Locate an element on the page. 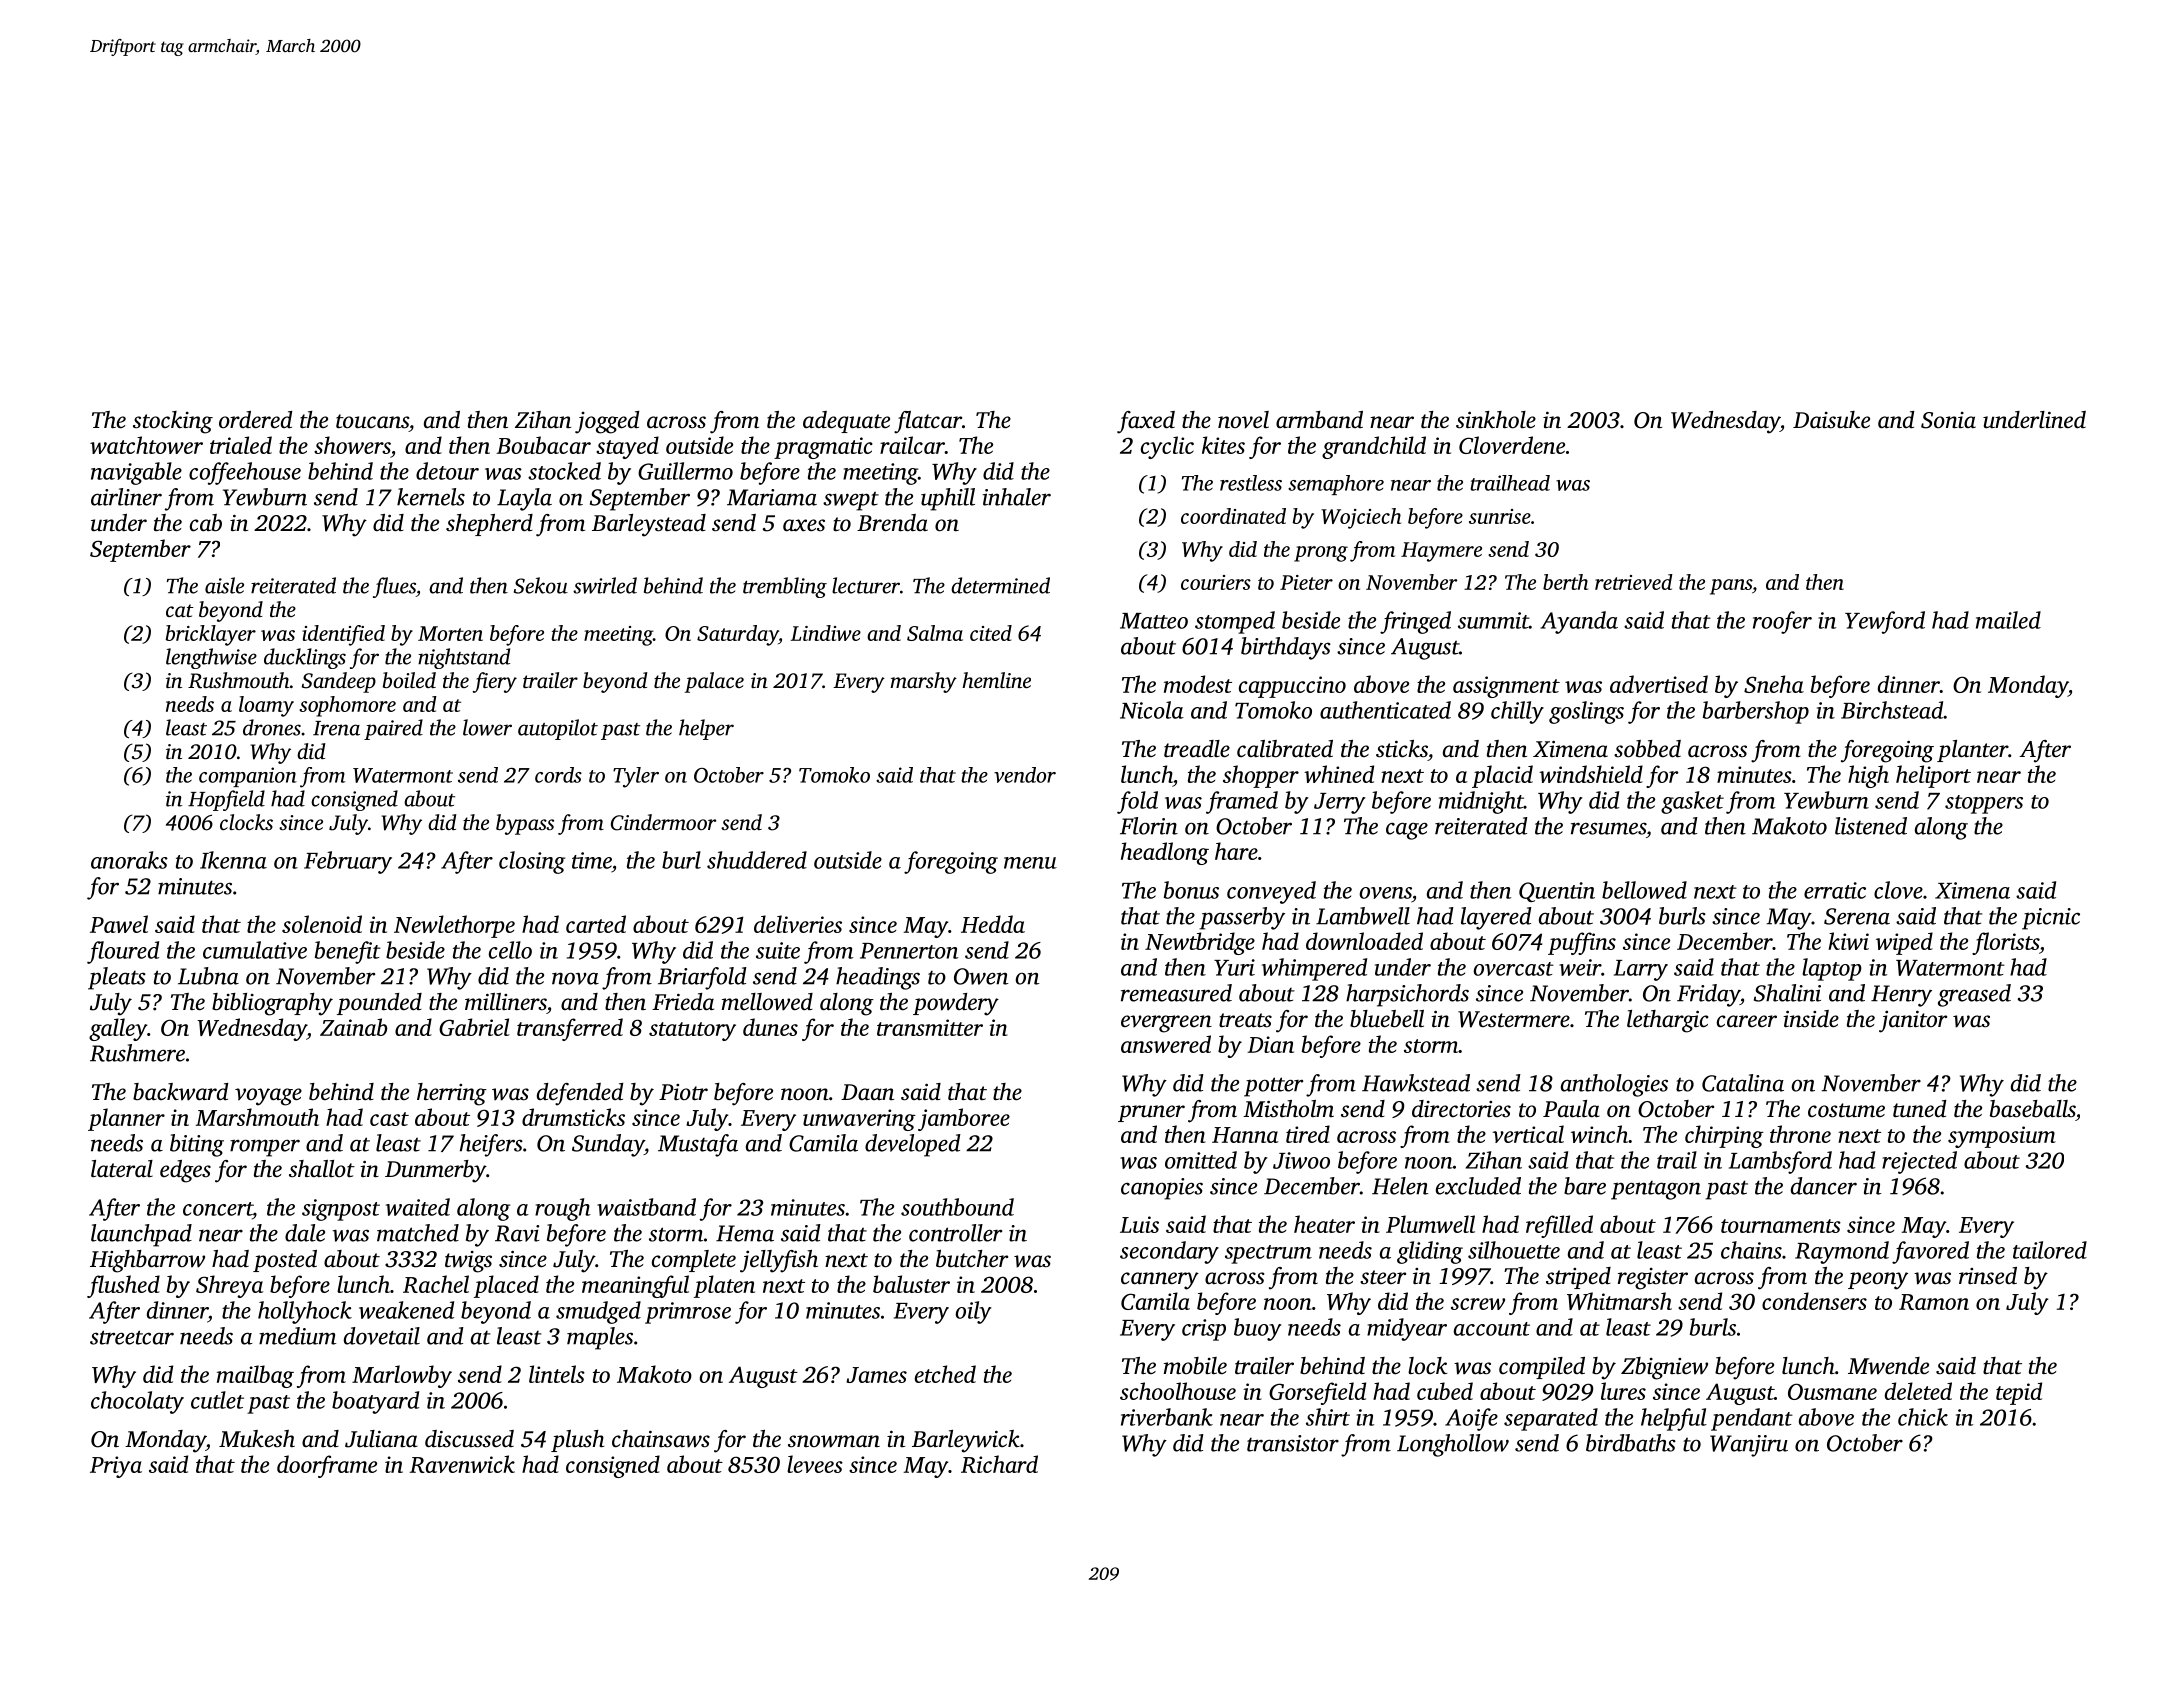 This document has width=2178, height=1683. tepid is located at coordinates (2019, 1393).
